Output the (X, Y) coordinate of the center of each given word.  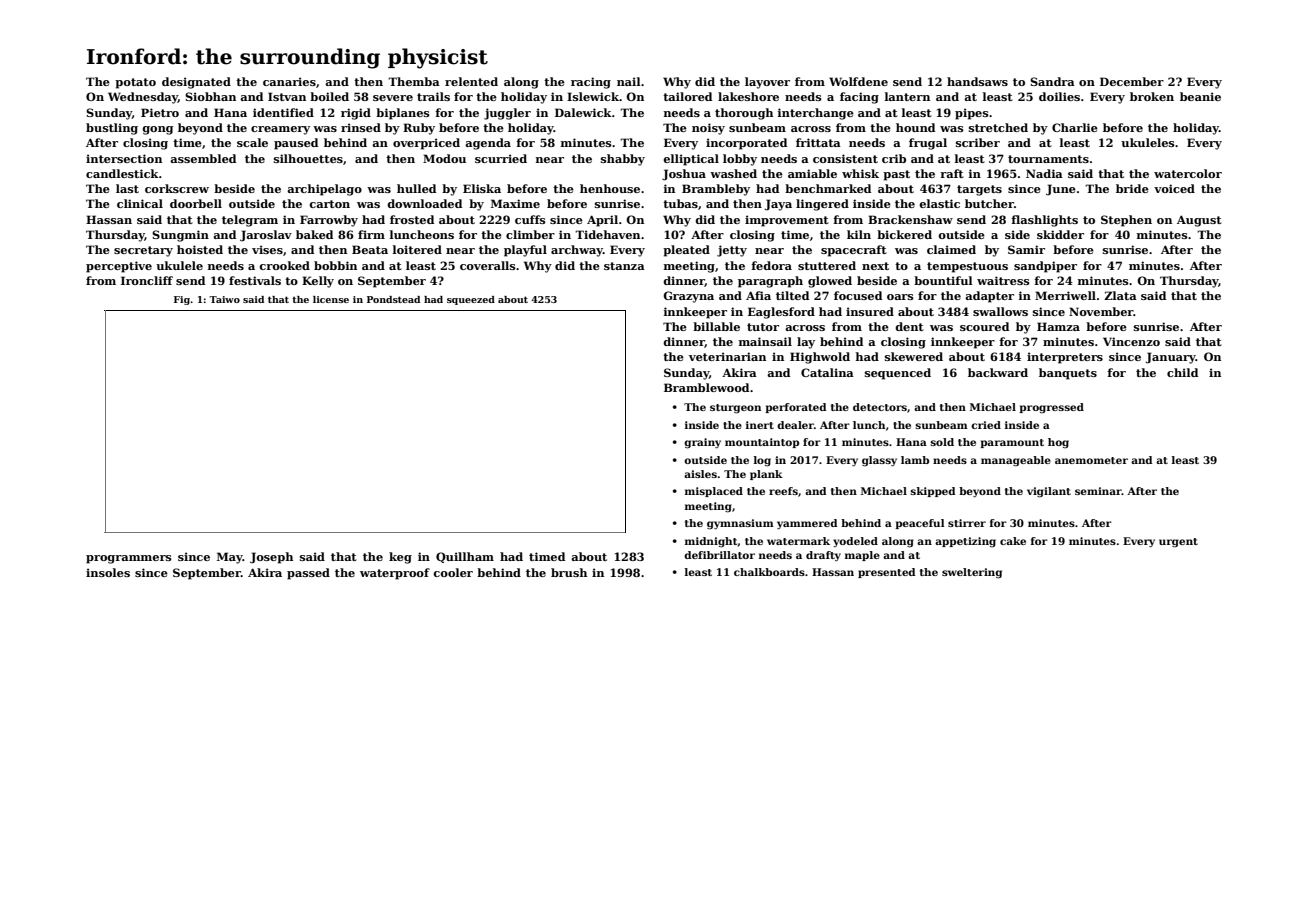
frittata (818, 142)
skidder (1060, 234)
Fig (182, 300)
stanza (624, 266)
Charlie (1075, 127)
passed (308, 574)
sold (942, 442)
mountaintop (762, 443)
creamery (280, 130)
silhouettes (308, 158)
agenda (488, 144)
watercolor (1188, 173)
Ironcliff (147, 280)
